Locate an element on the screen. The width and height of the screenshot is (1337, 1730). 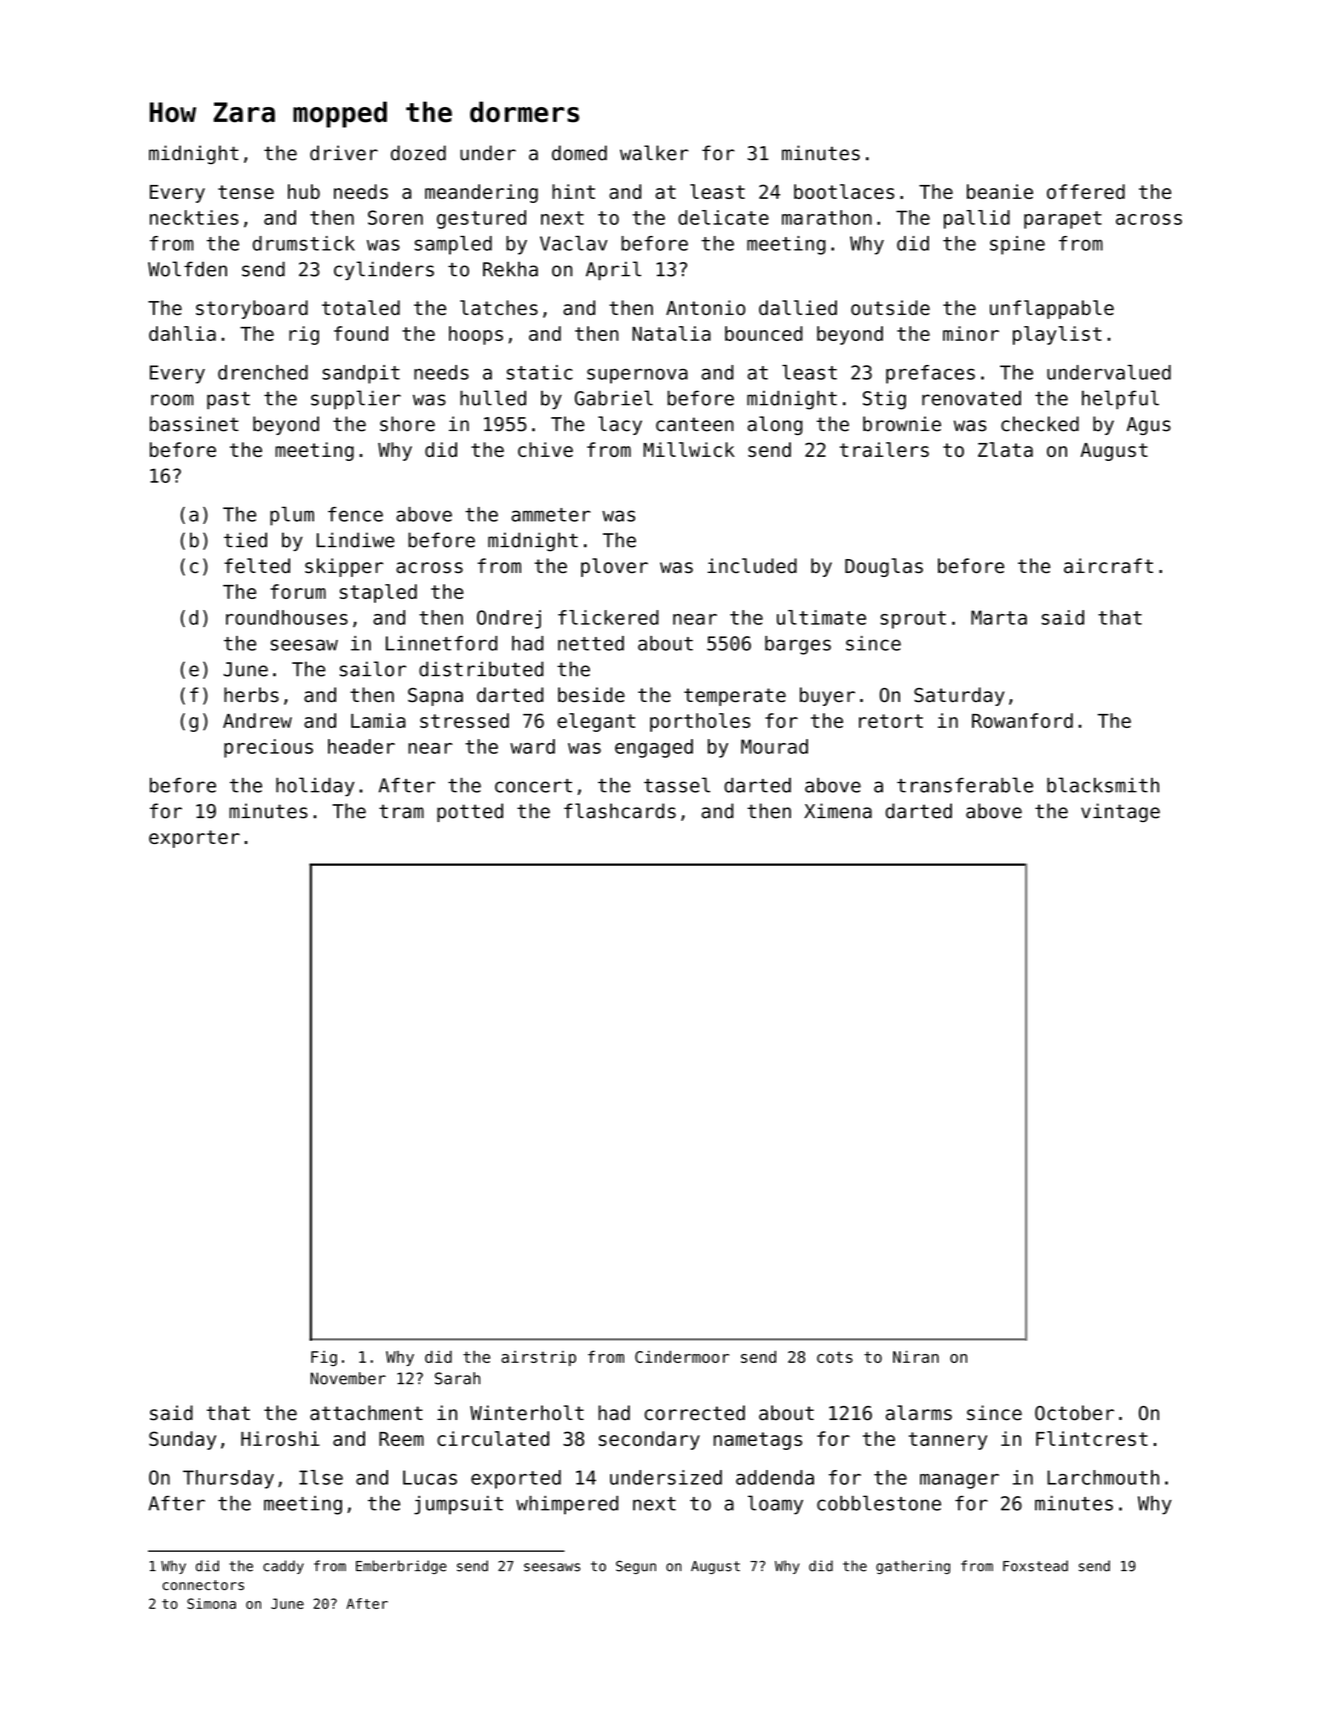
flashcards is located at coordinates (620, 811).
